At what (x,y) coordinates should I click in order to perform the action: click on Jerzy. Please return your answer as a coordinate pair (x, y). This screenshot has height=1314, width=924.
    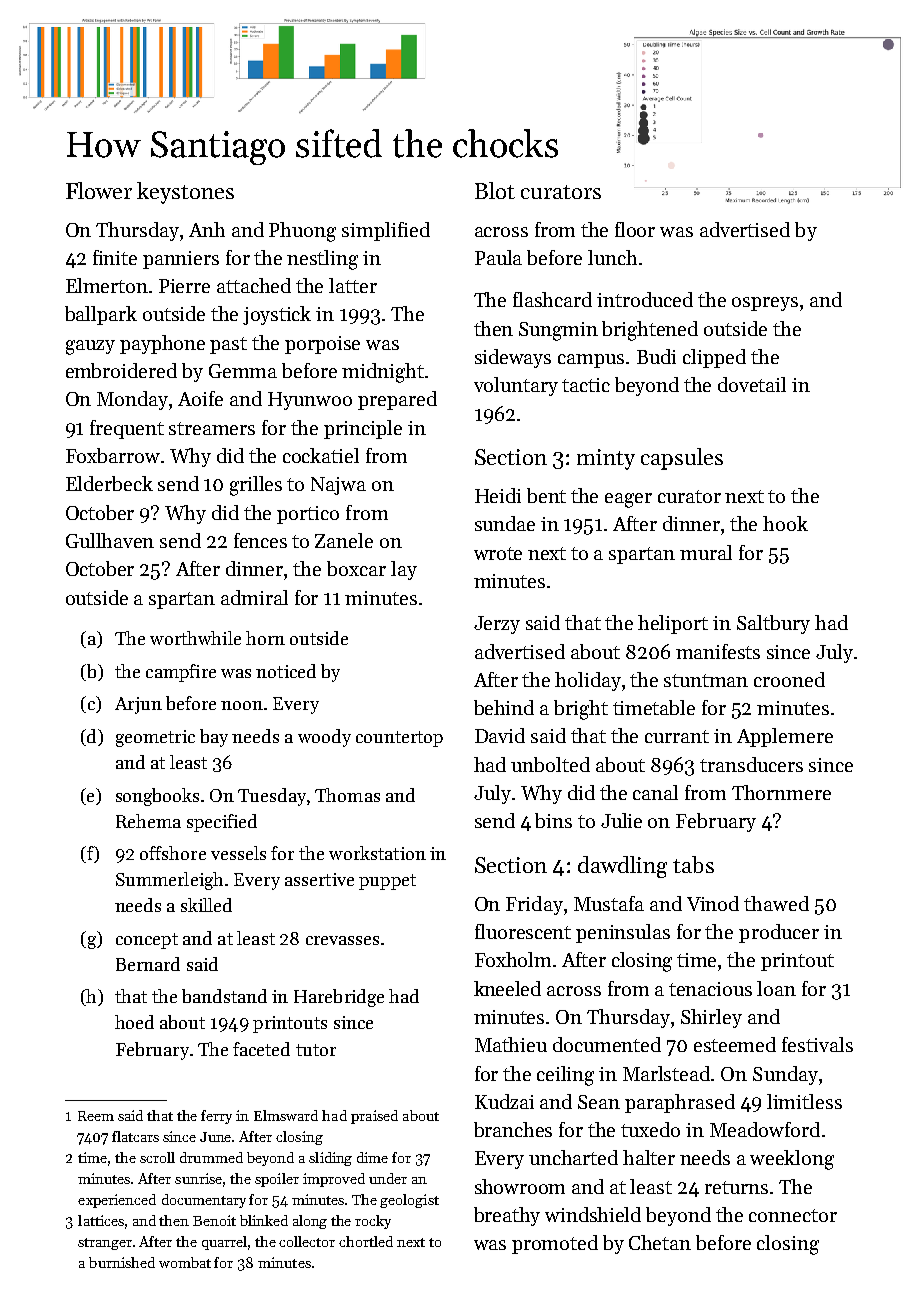
    Looking at the image, I should click on (497, 625).
